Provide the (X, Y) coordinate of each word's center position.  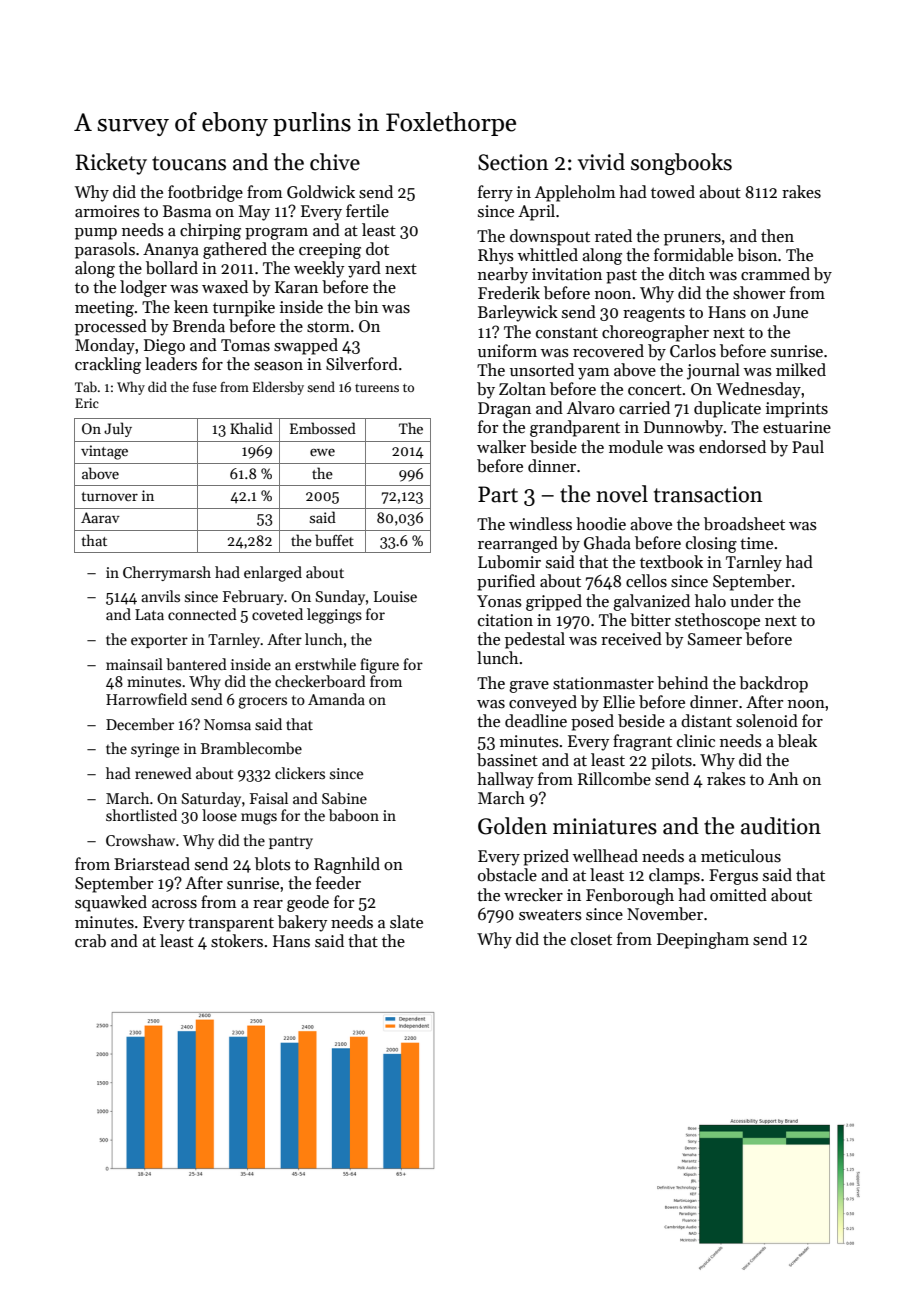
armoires (107, 211)
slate (406, 922)
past (621, 277)
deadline (536, 721)
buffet (334, 540)
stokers (237, 941)
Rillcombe (614, 779)
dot (377, 249)
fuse (205, 387)
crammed (775, 274)
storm (328, 327)
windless (540, 524)
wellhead (605, 856)
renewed (163, 773)
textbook (671, 562)
